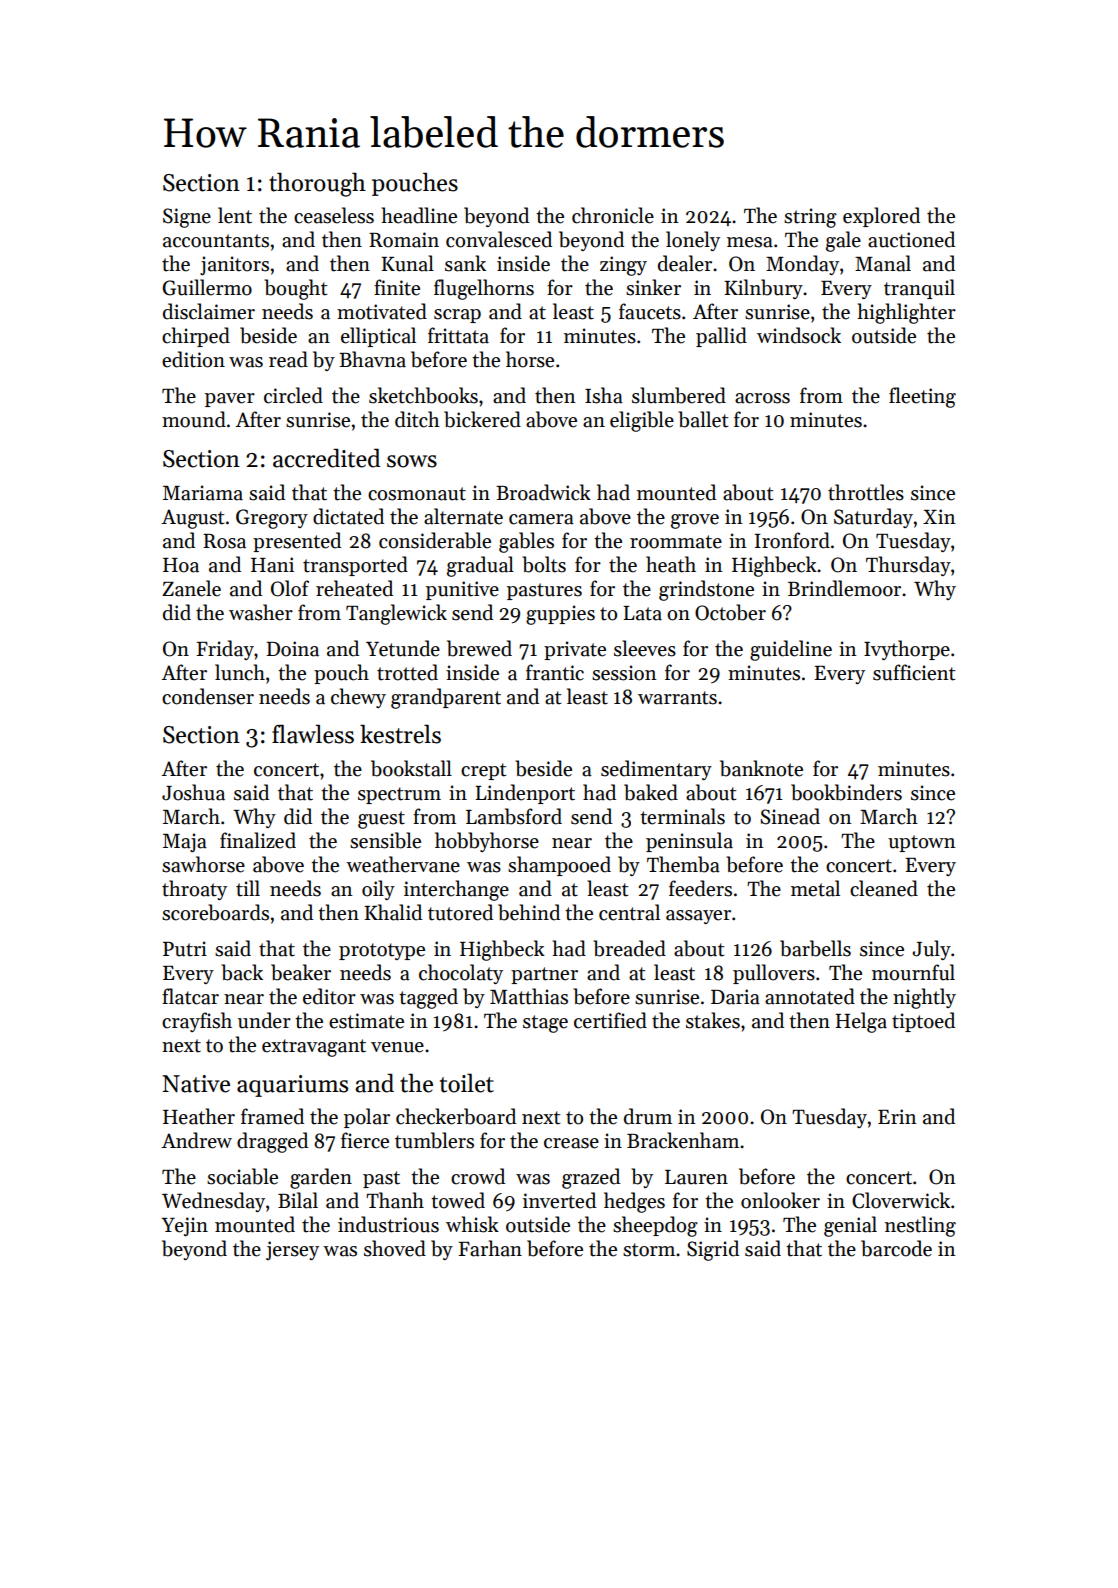 The width and height of the image is (1118, 1588). Describe the element at coordinates (419, 215) in the image. I see `headline` at that location.
